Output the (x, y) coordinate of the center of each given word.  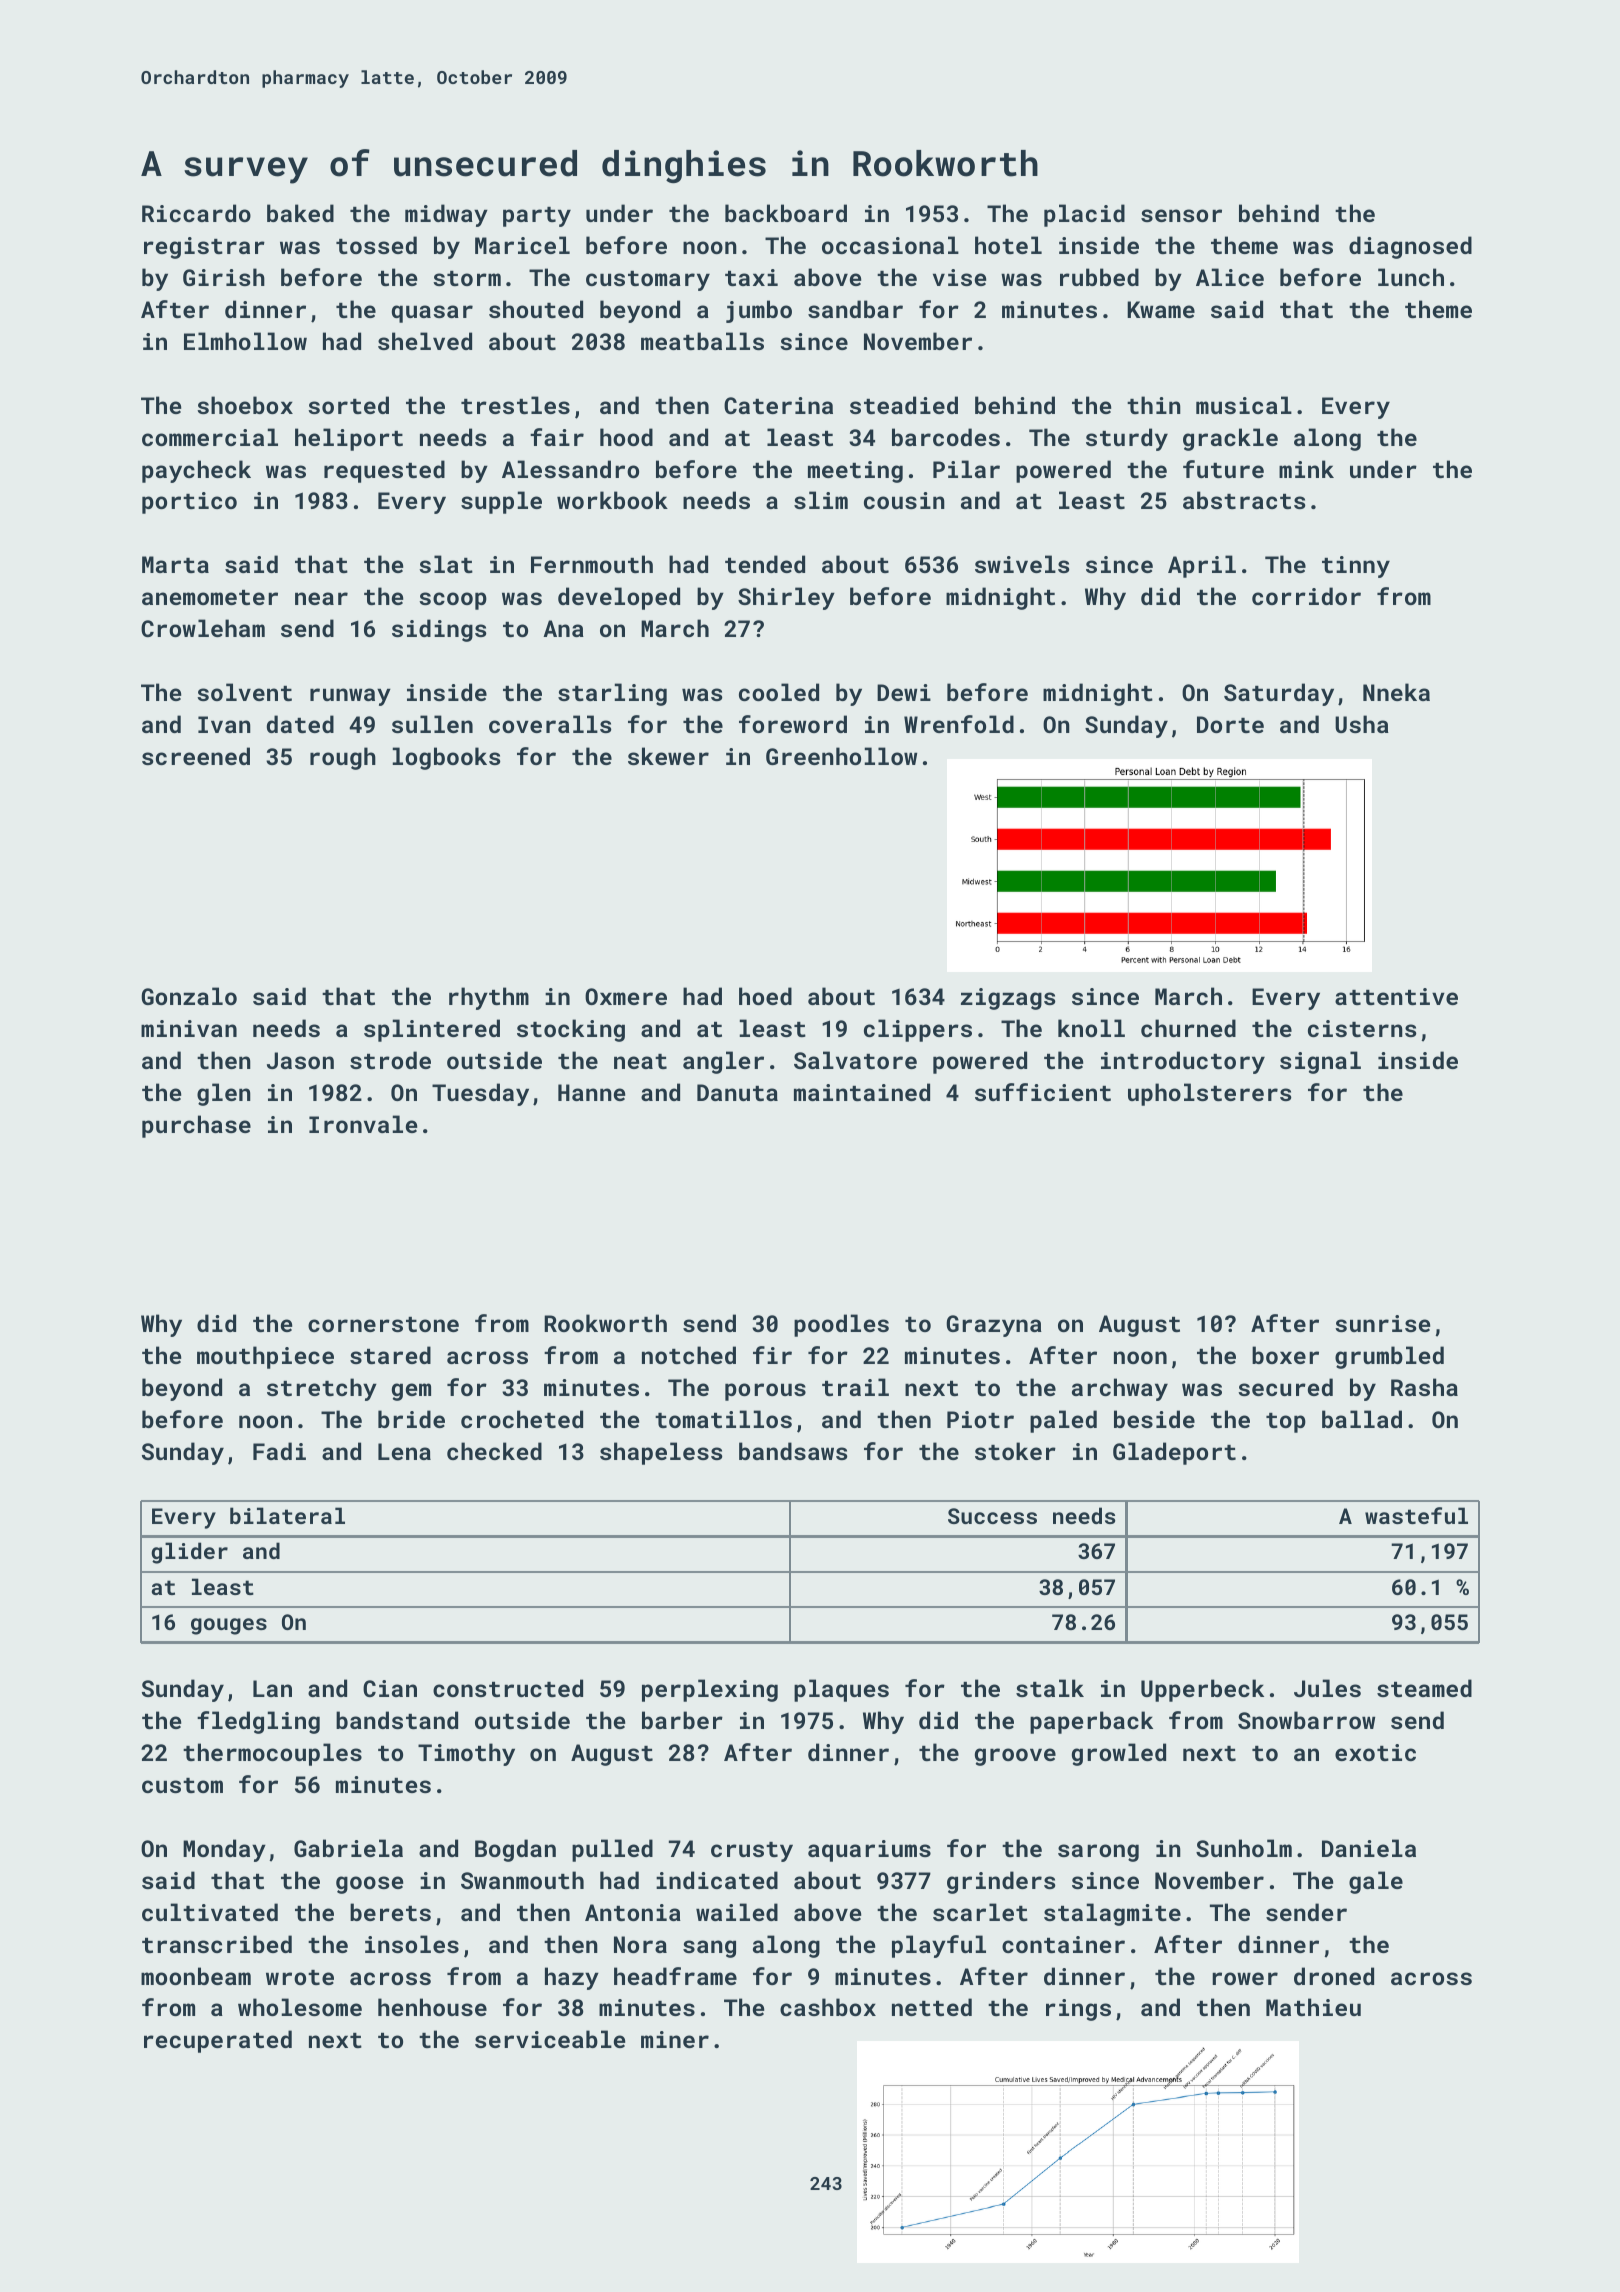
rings (1078, 2010)
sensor (1181, 215)
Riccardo (196, 213)
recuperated (218, 2041)
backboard (786, 213)
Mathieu (1313, 2007)
